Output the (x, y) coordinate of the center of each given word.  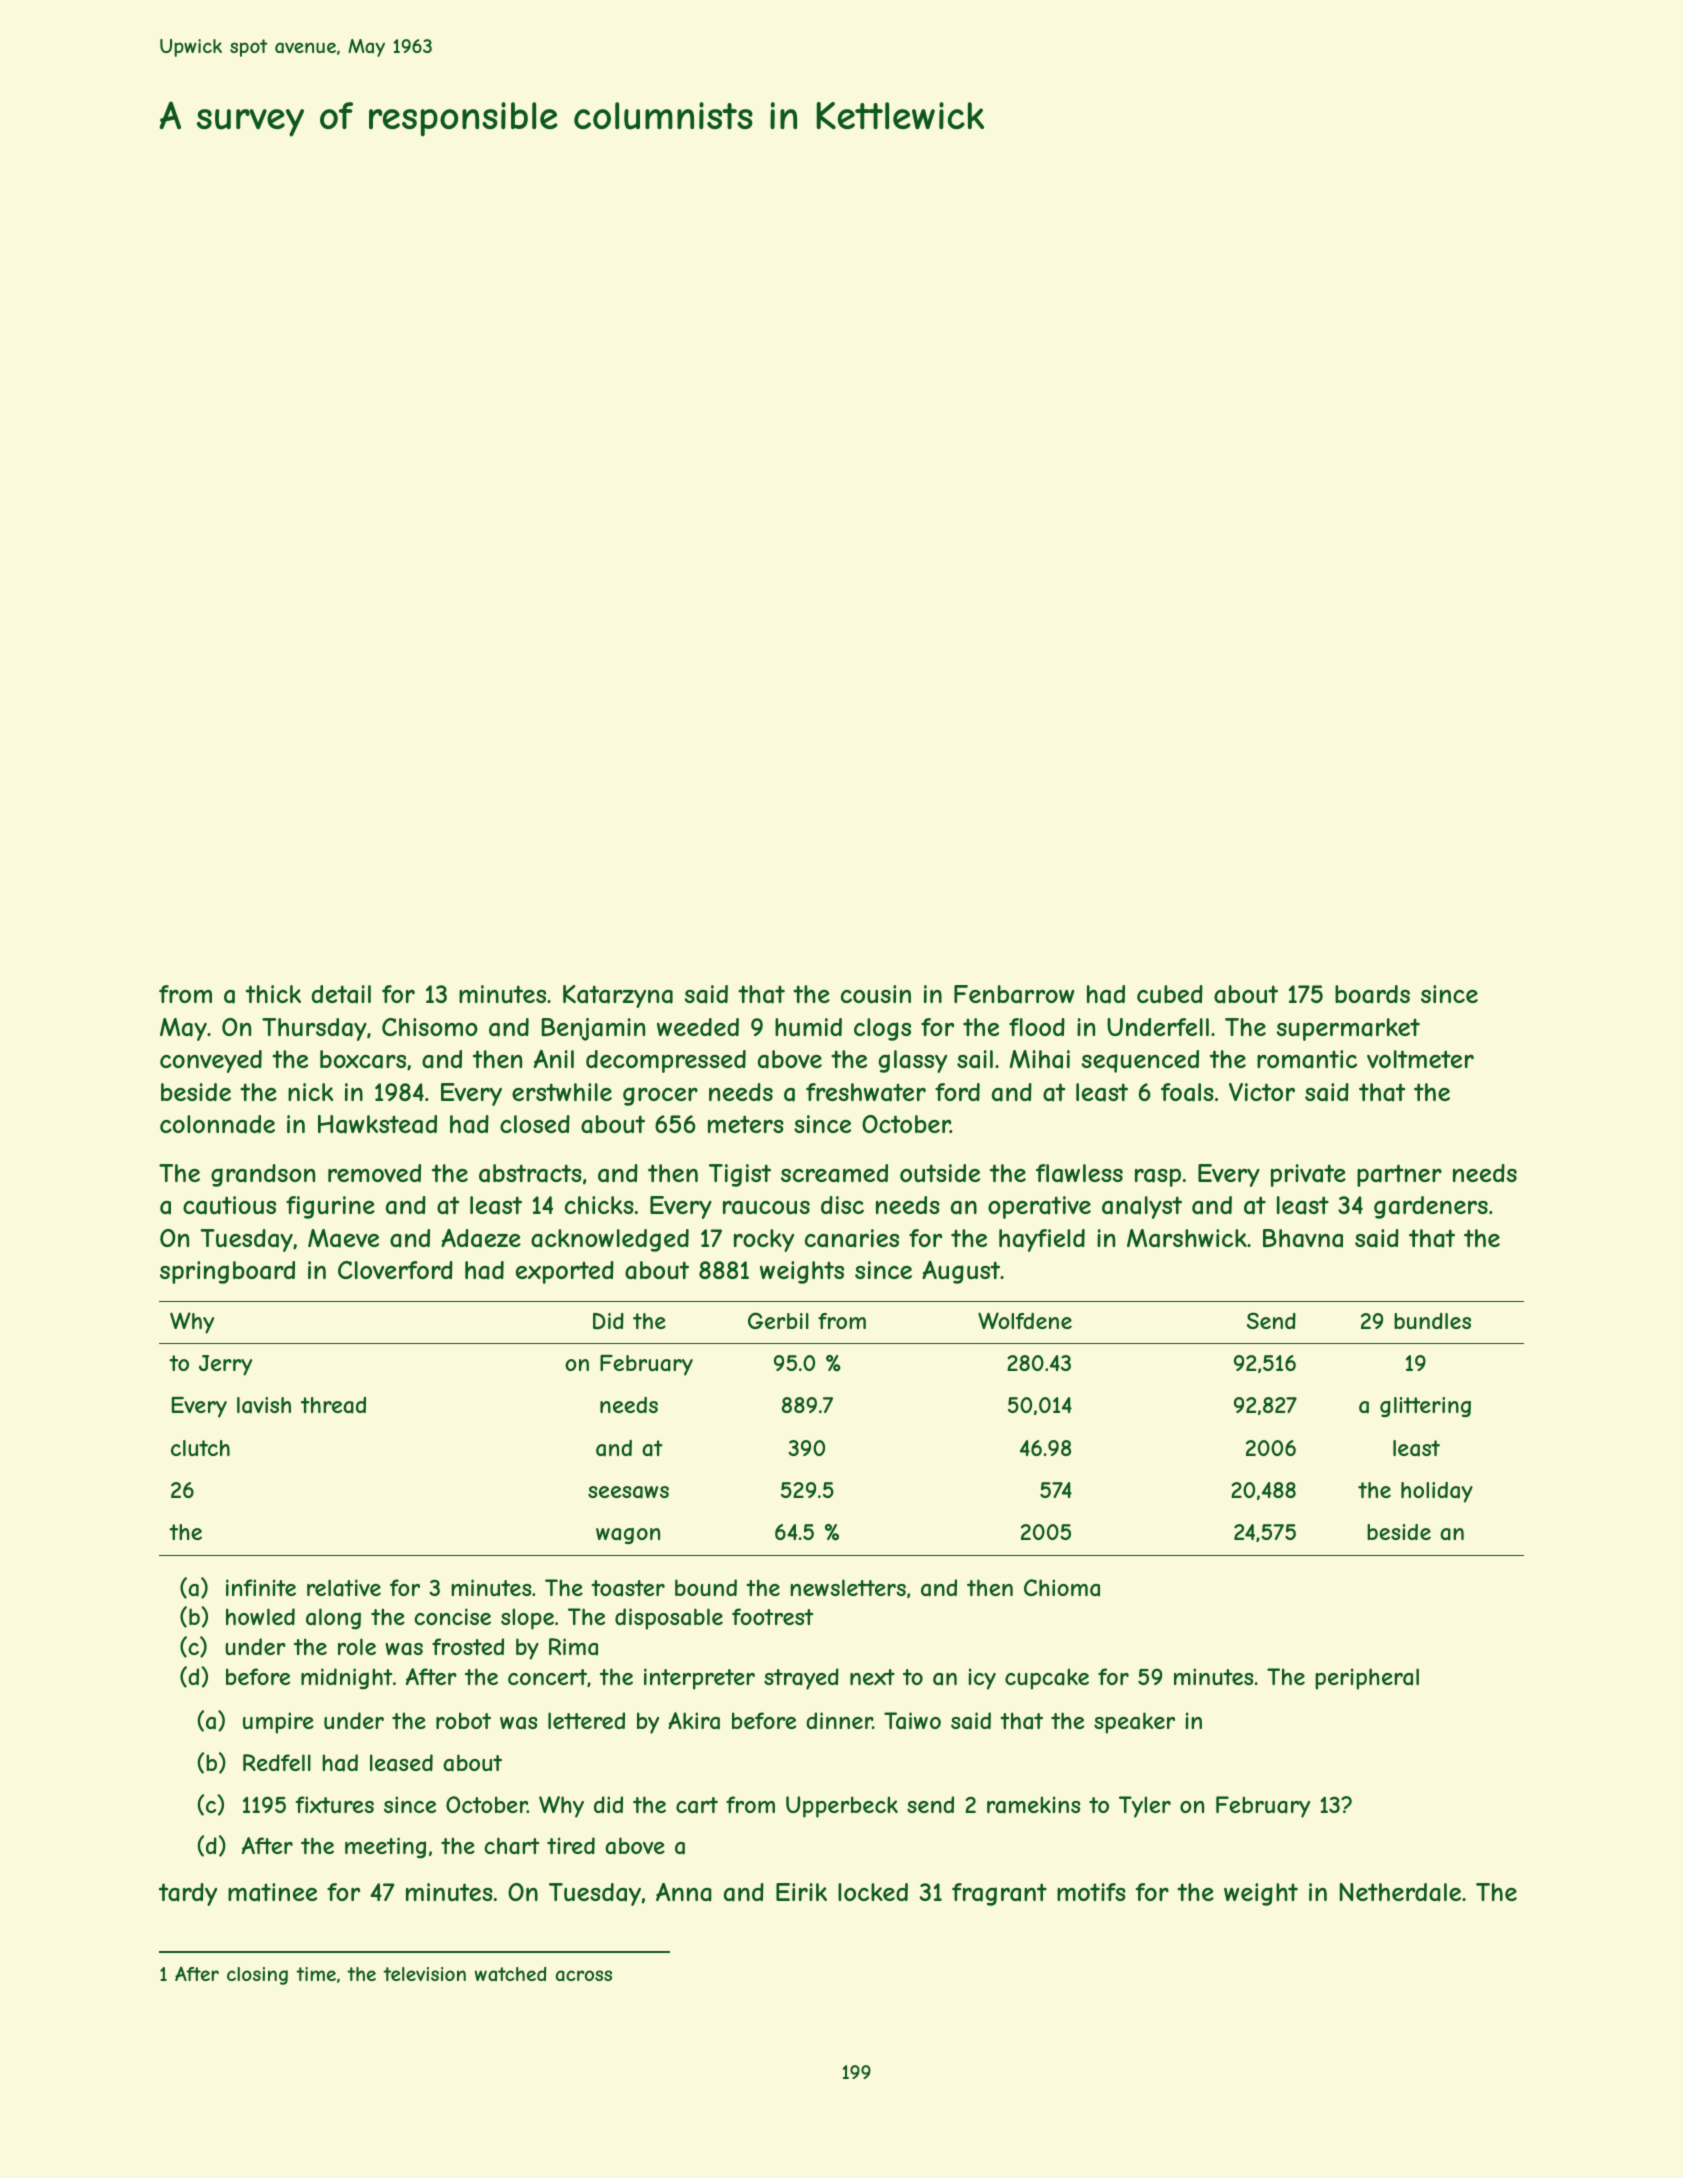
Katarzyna (618, 996)
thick (273, 994)
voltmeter (1420, 1059)
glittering (1425, 1407)
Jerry (225, 1365)
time (316, 1974)
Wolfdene (1025, 1320)
